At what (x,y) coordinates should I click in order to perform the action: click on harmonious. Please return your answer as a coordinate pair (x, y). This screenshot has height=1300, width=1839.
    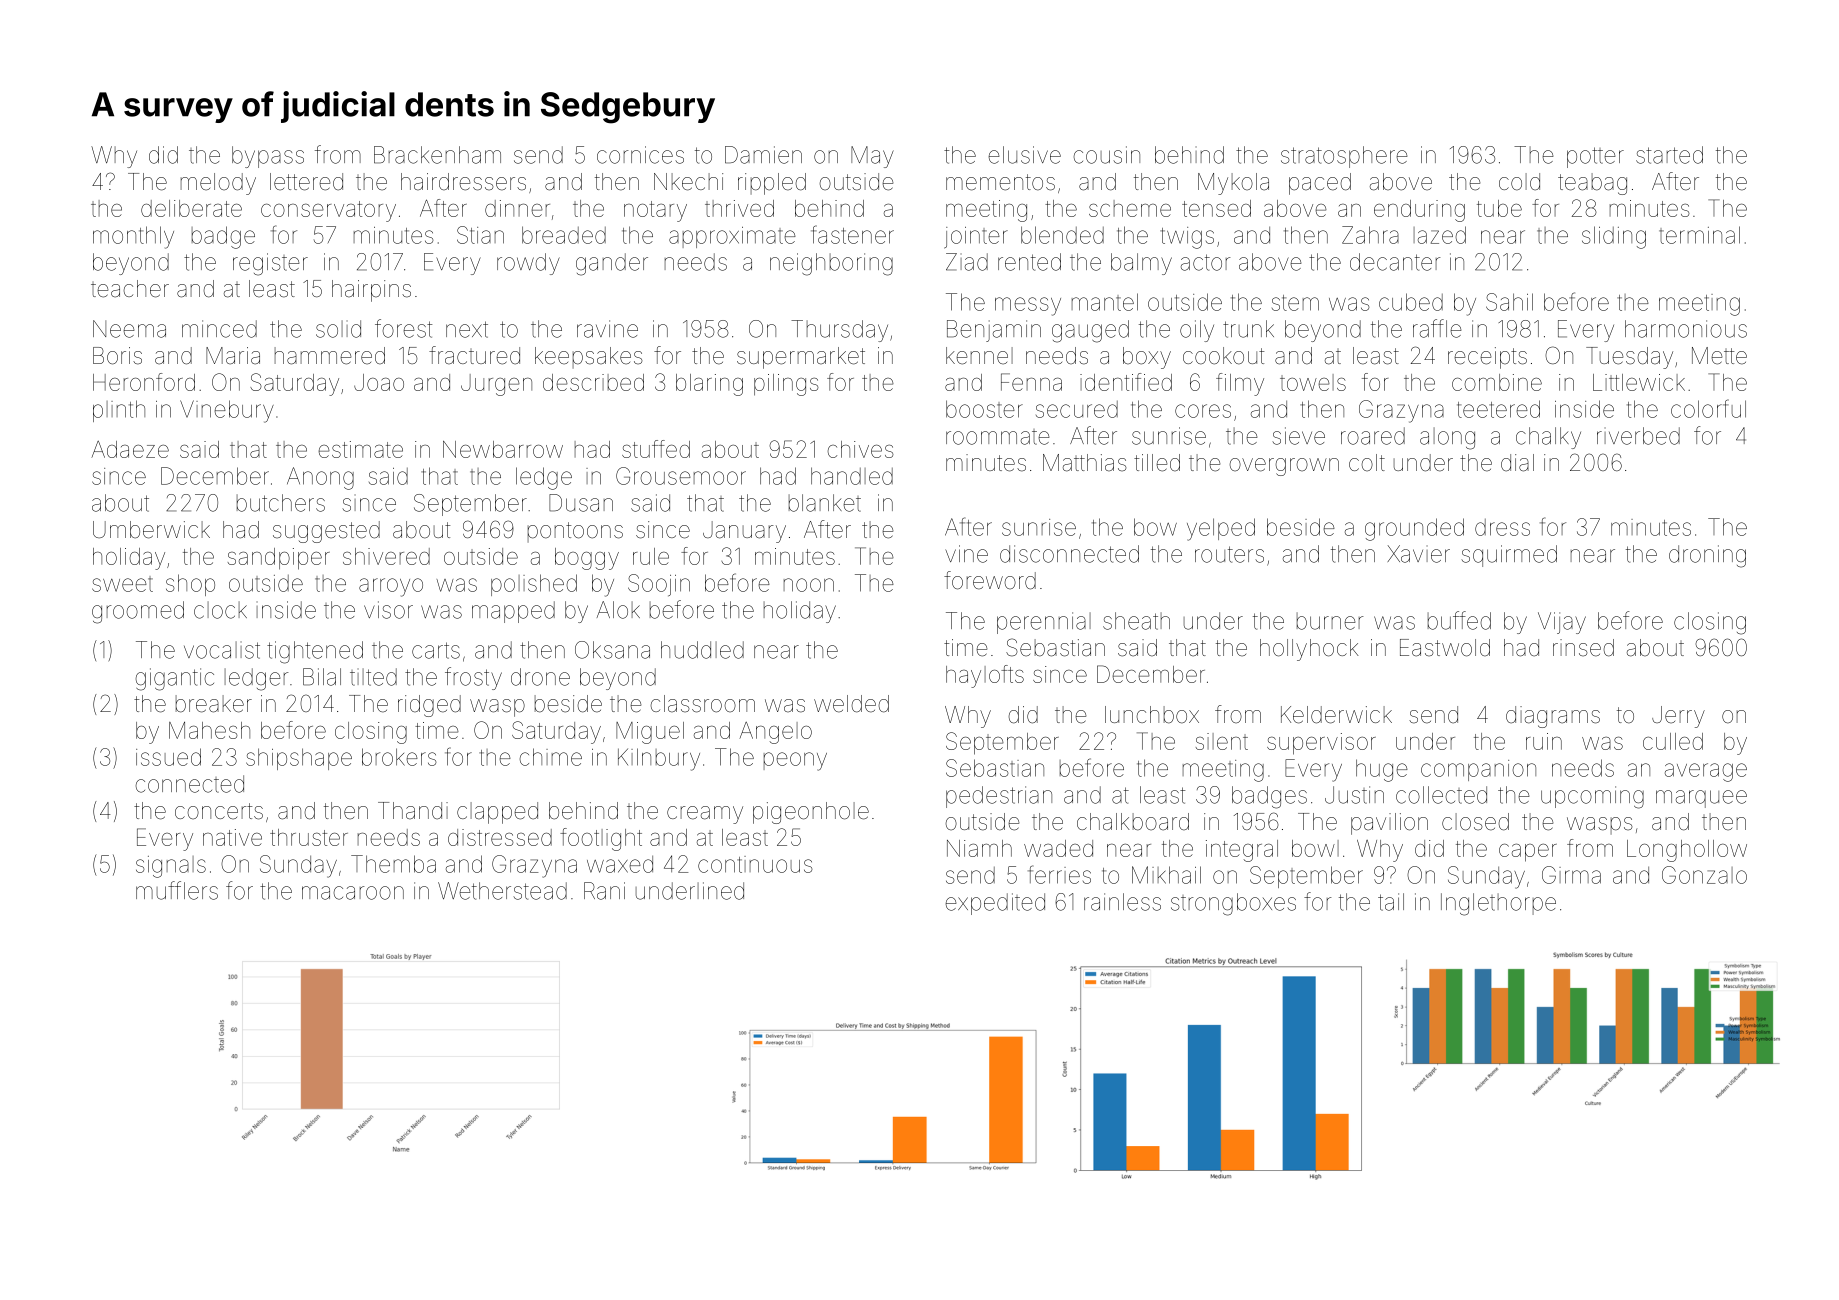
    Looking at the image, I should click on (1686, 329).
